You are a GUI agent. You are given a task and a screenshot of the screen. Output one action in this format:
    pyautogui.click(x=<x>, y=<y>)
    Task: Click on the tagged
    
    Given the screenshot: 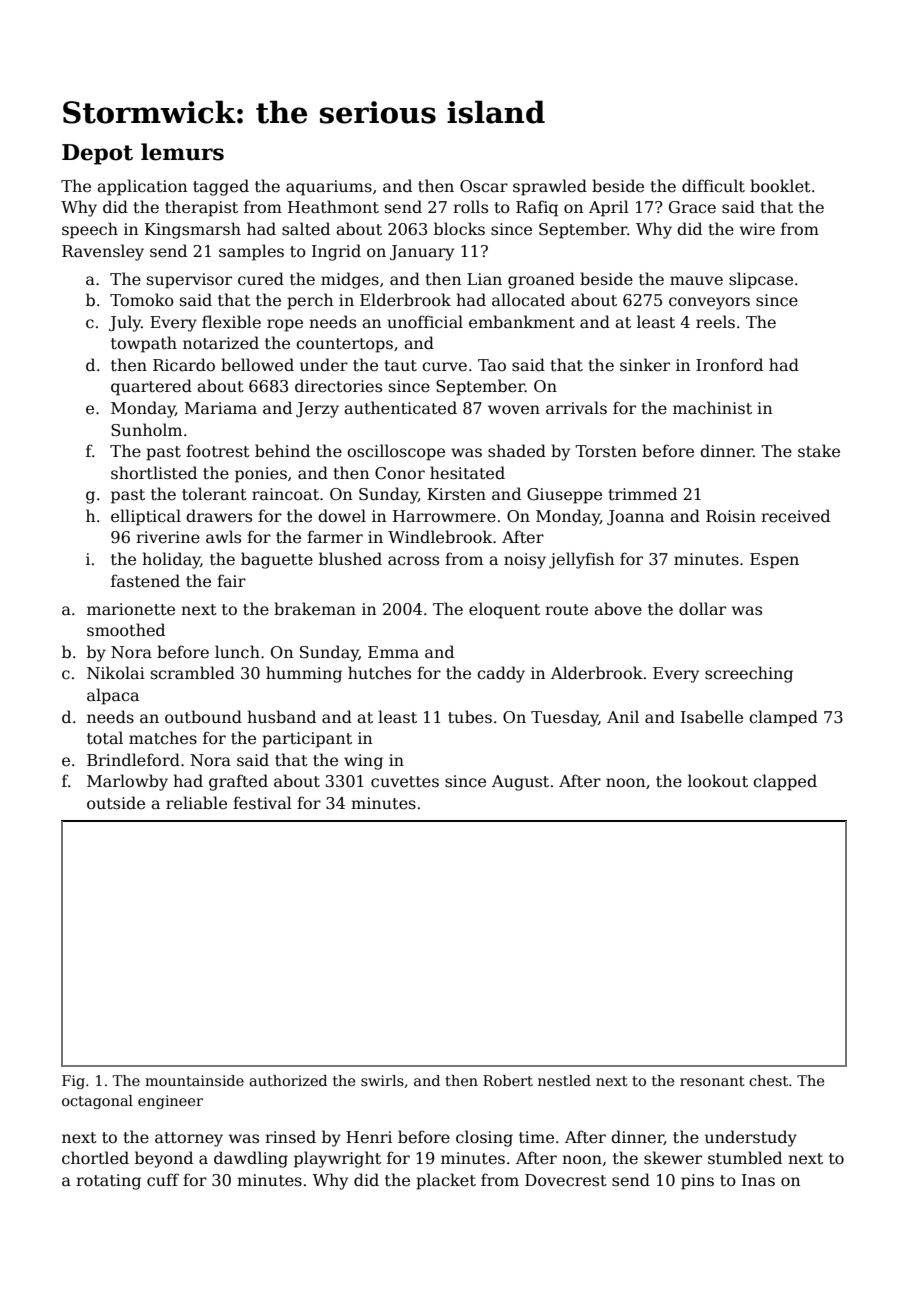 What is the action you would take?
    pyautogui.click(x=221, y=187)
